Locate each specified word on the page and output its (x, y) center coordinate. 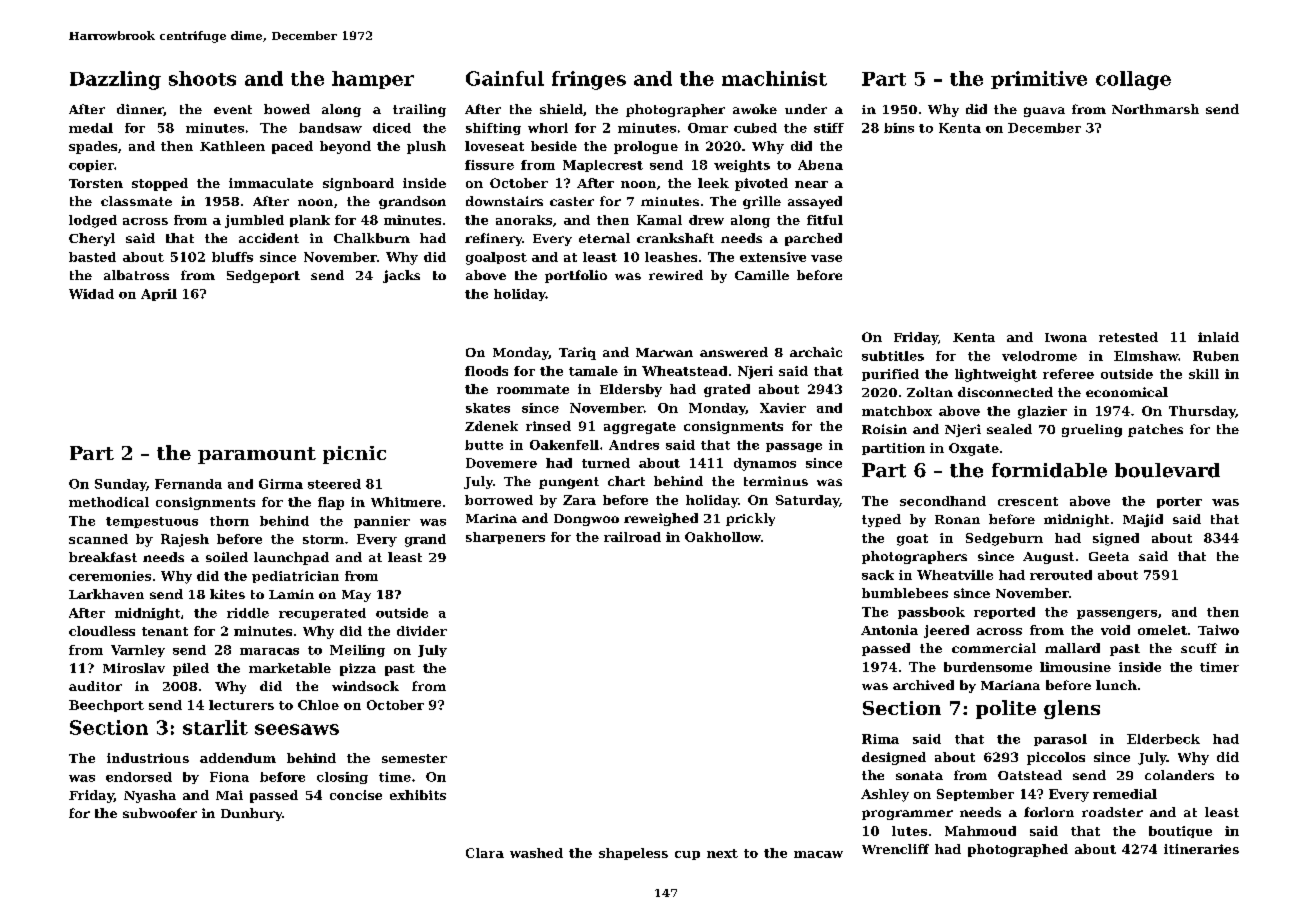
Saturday (807, 501)
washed (536, 853)
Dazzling (115, 80)
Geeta (1109, 556)
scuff (1199, 648)
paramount (257, 455)
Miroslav (134, 668)
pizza (358, 669)
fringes (589, 80)
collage (1133, 80)
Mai (229, 795)
